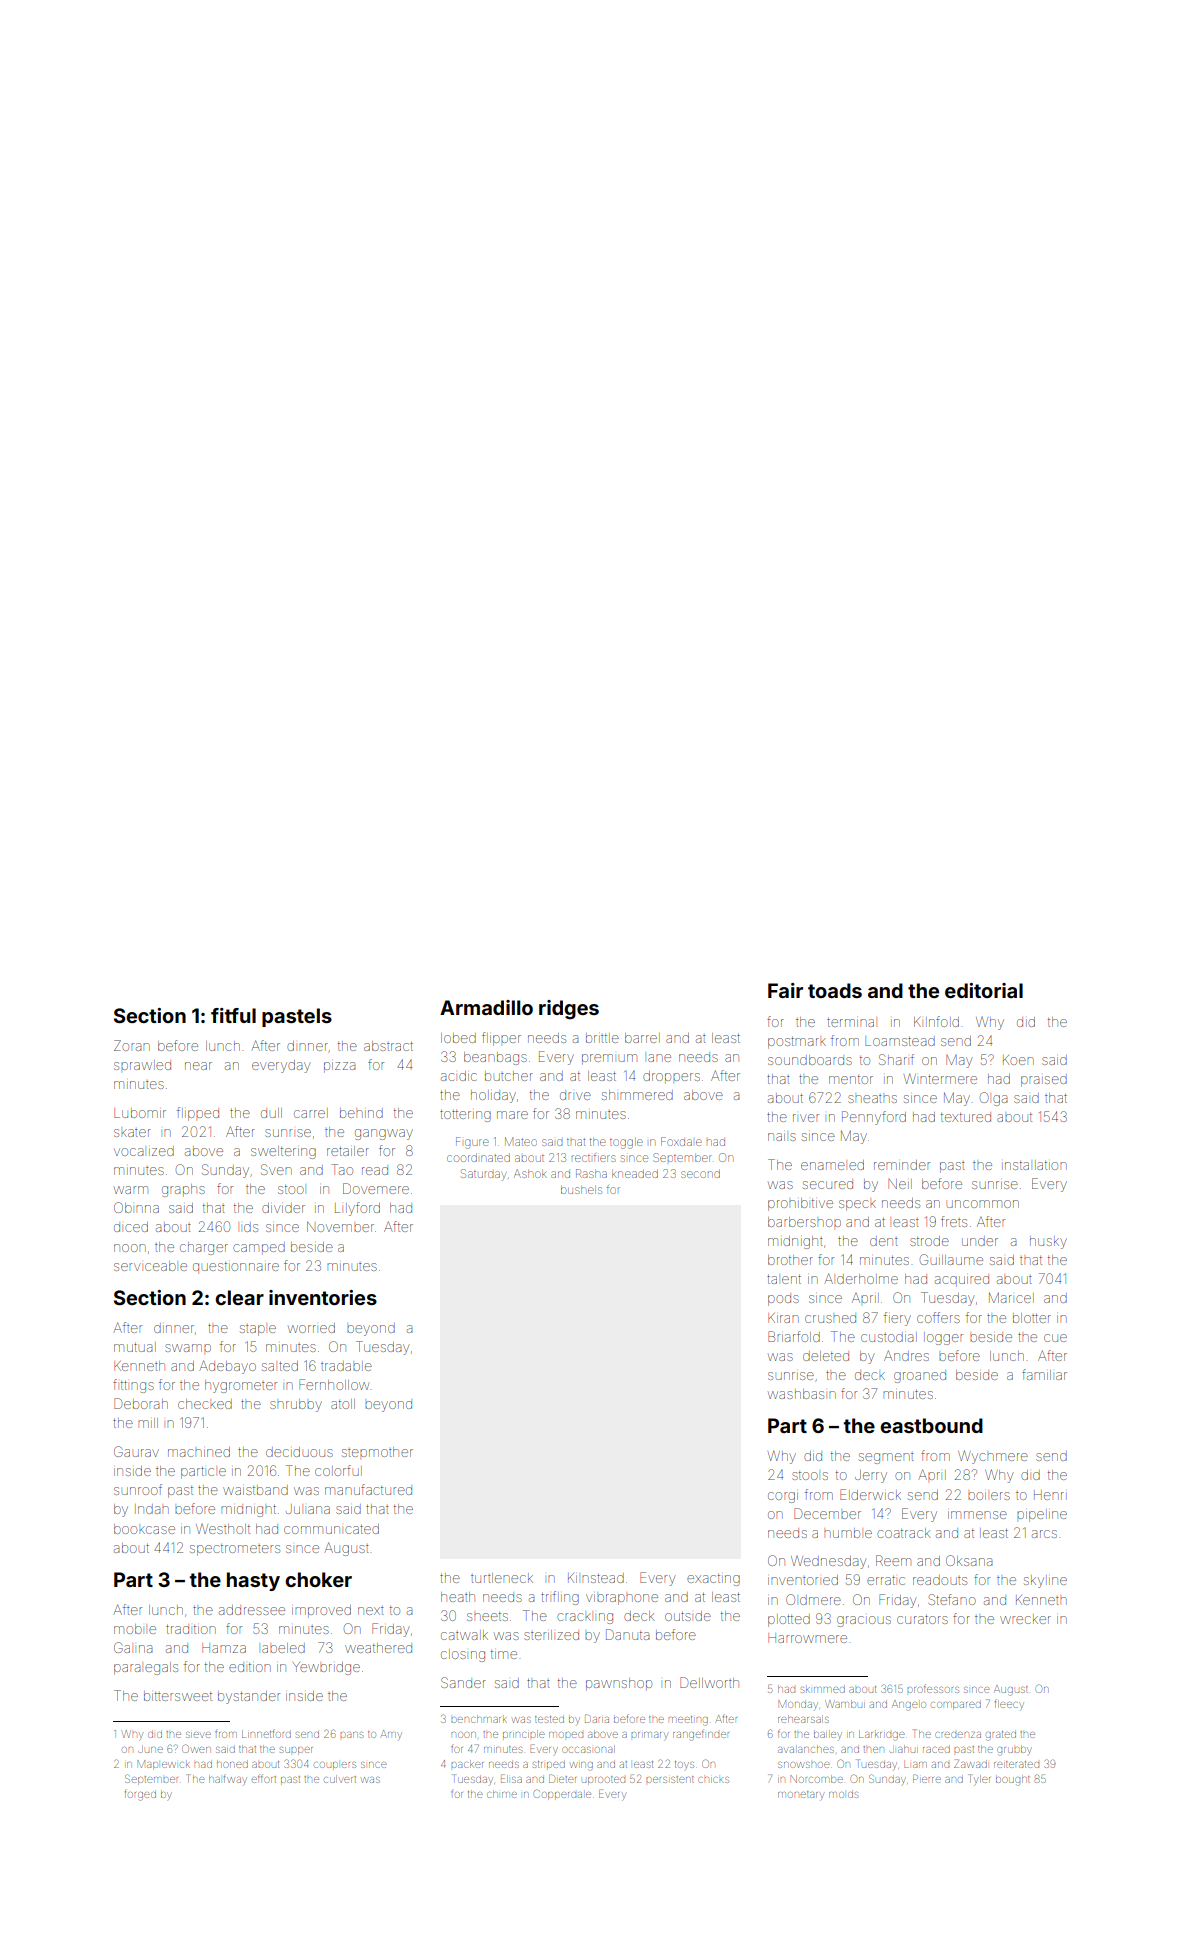  Describe the element at coordinates (984, 990) in the screenshot. I see `editorial` at that location.
